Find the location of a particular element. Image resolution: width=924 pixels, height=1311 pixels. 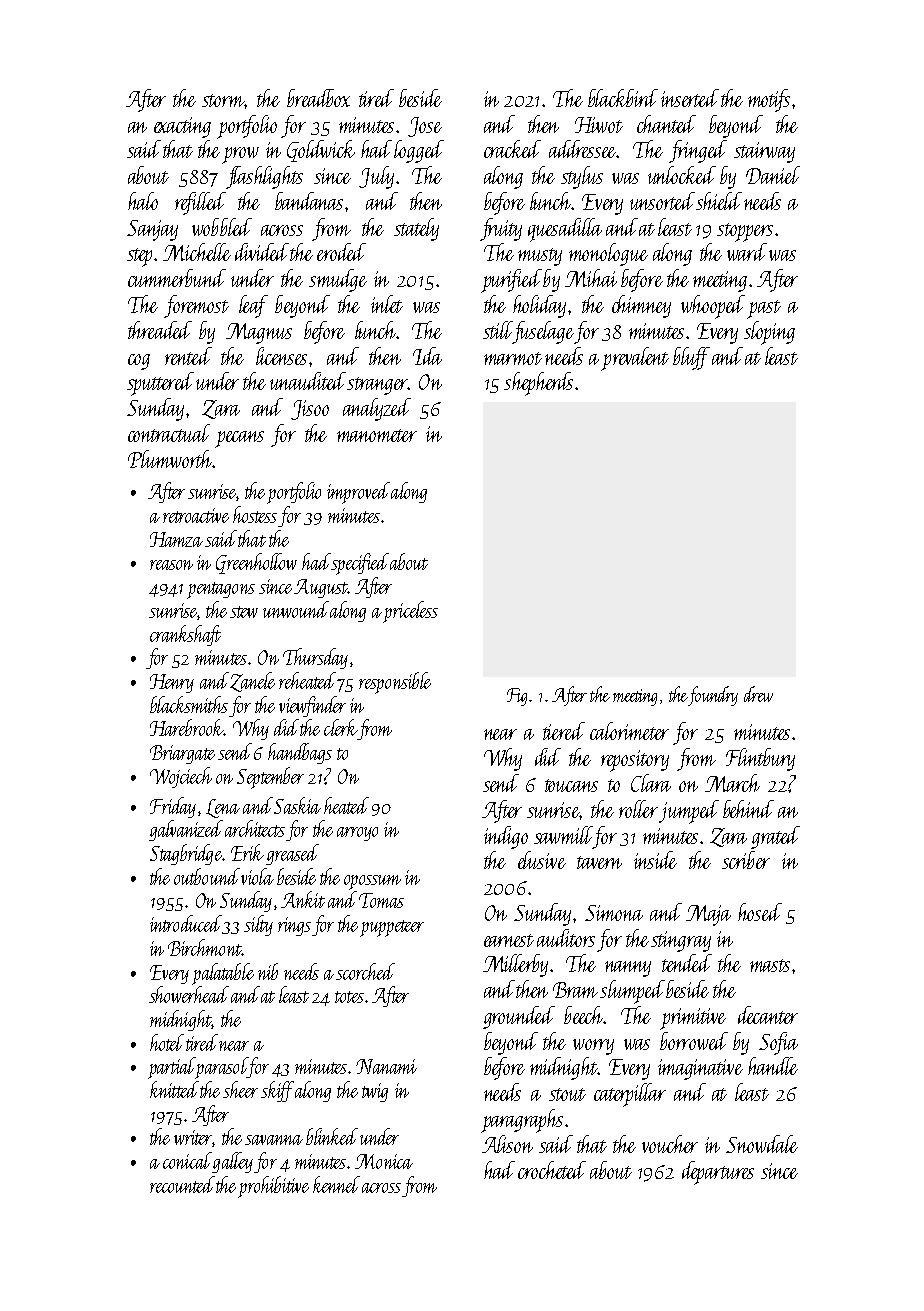

shepherds is located at coordinates (538, 384).
